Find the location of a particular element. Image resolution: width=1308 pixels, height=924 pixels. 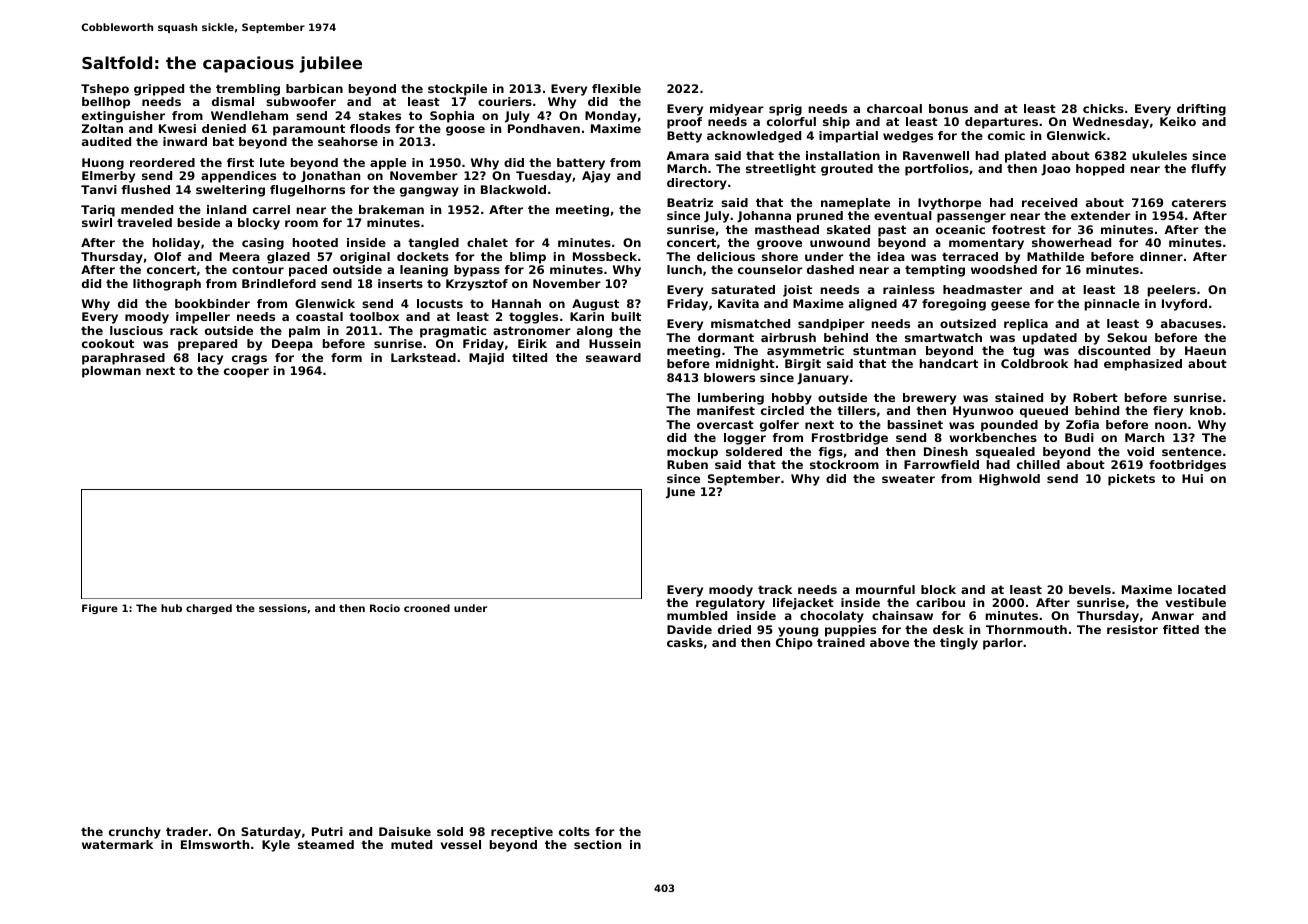

Hui is located at coordinates (1192, 478).
